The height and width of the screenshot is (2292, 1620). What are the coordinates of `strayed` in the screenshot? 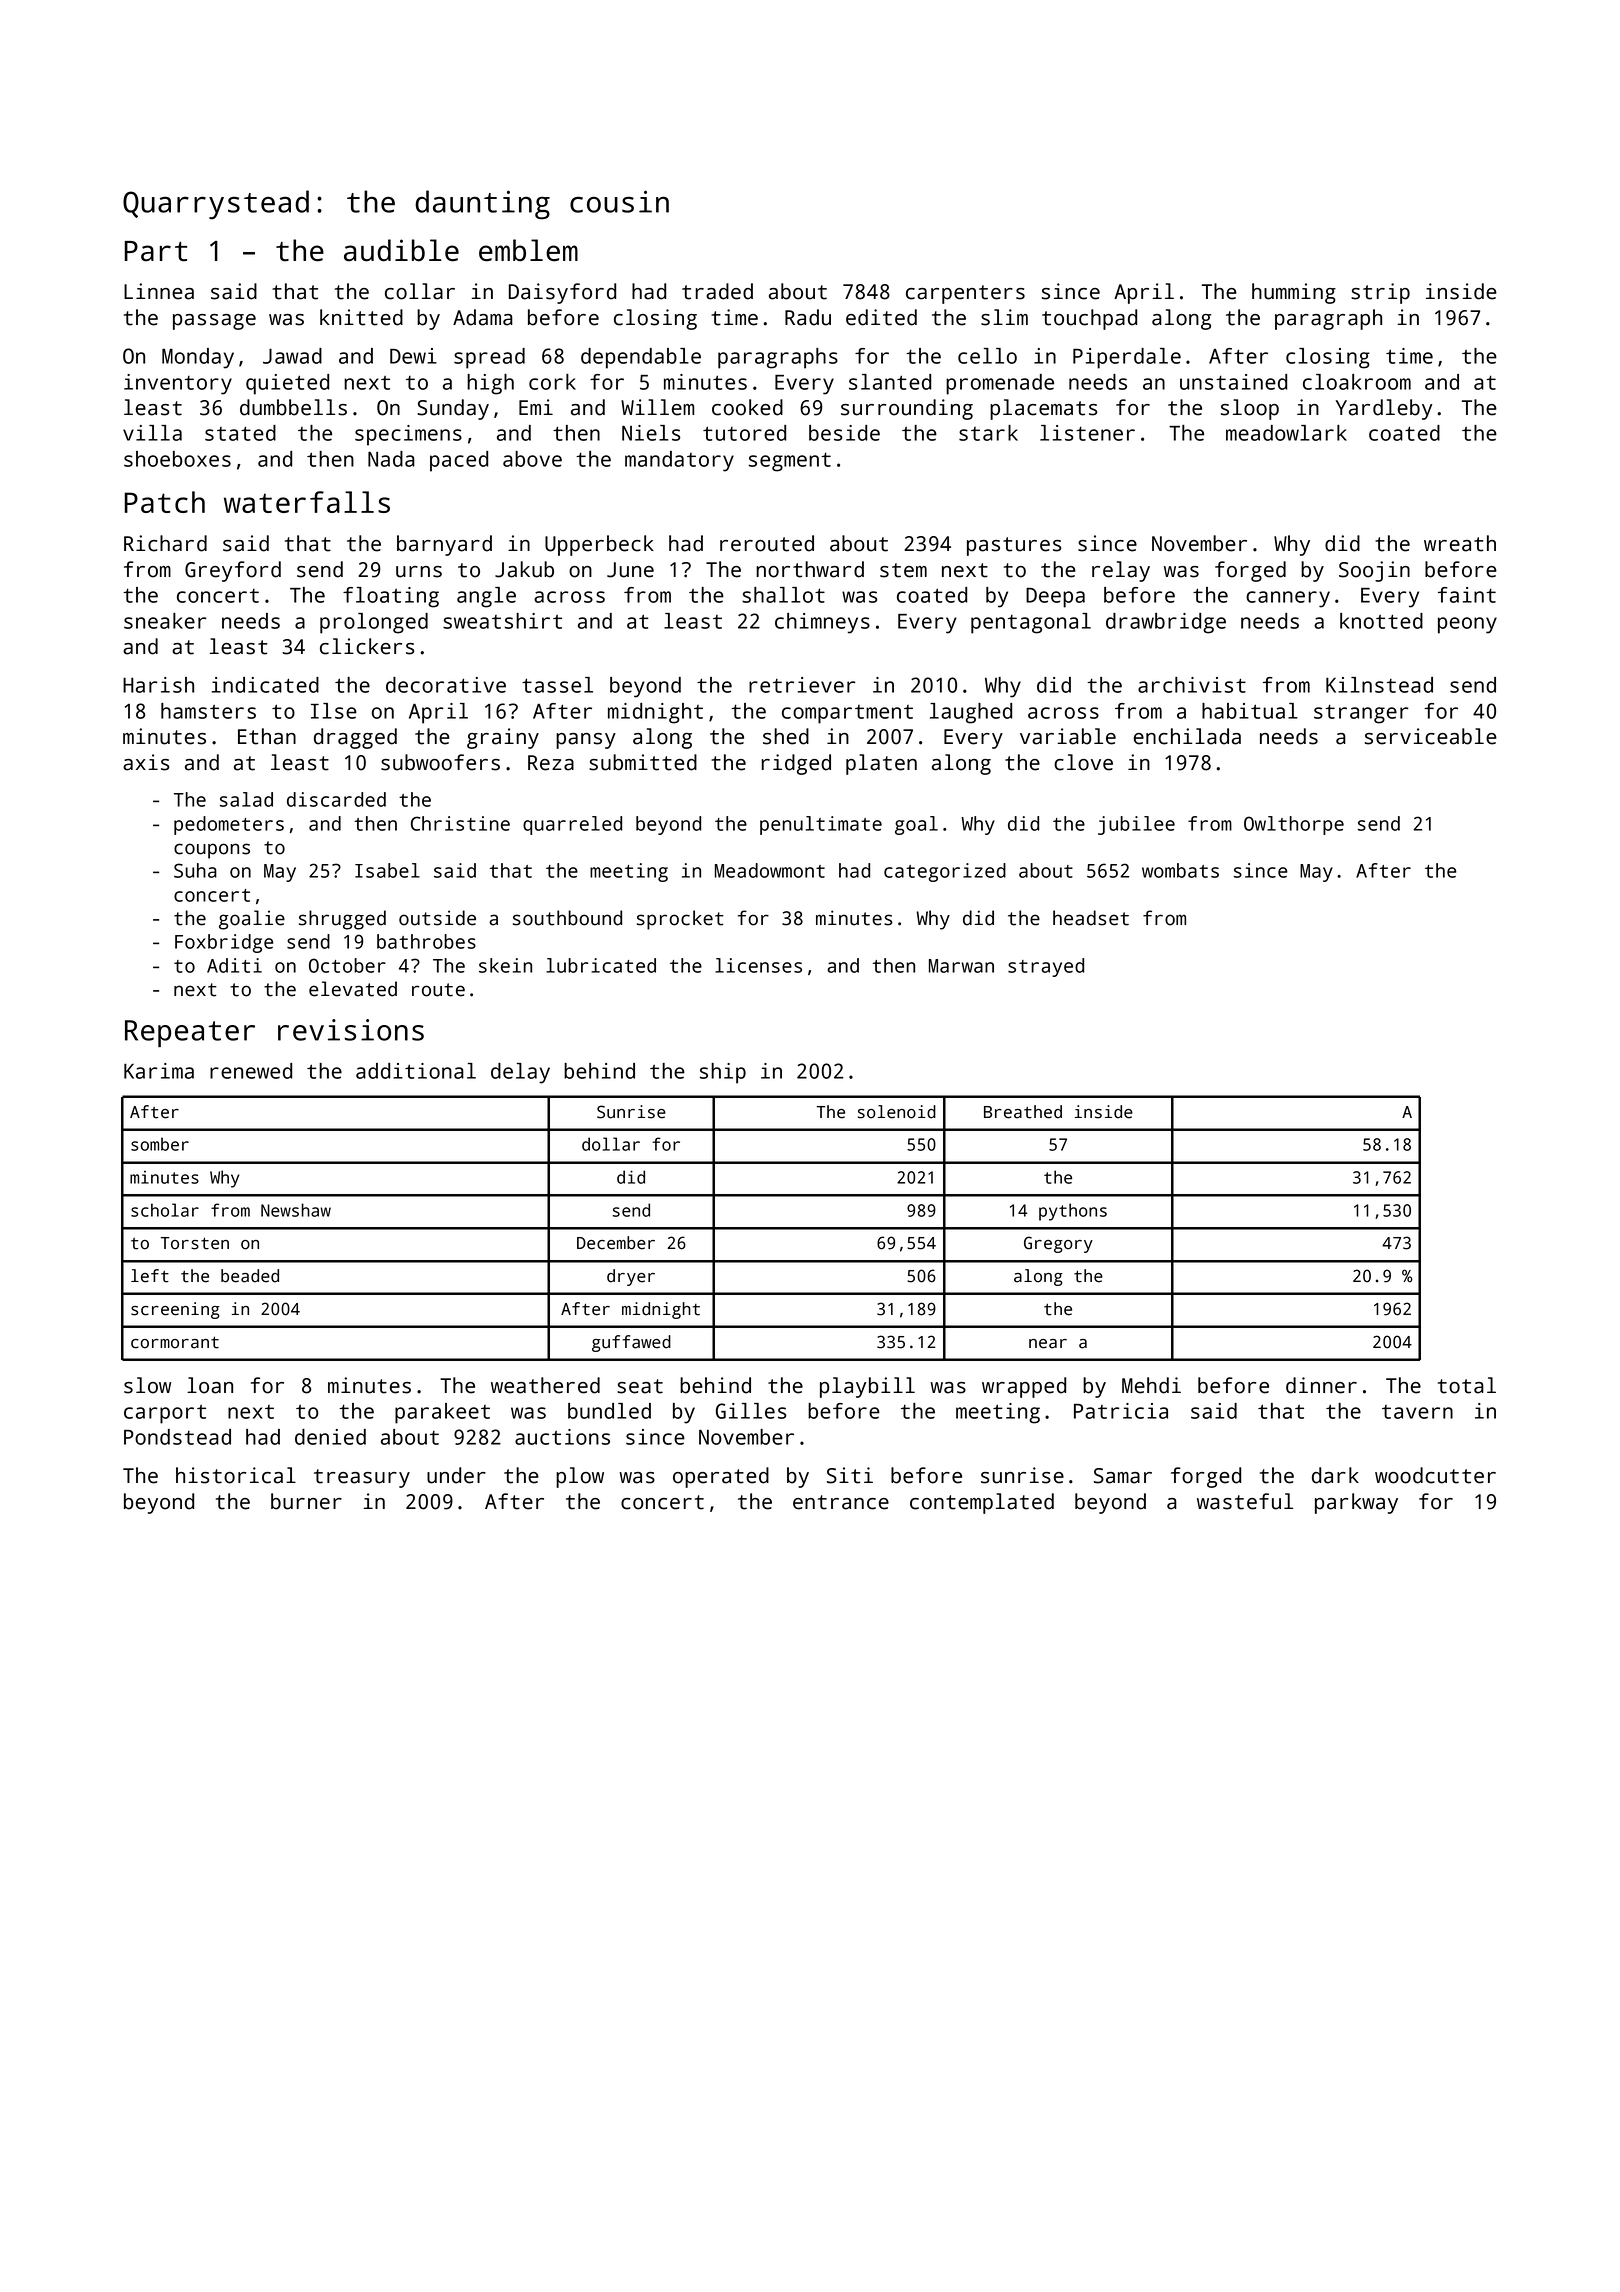 It's located at (1046, 967).
